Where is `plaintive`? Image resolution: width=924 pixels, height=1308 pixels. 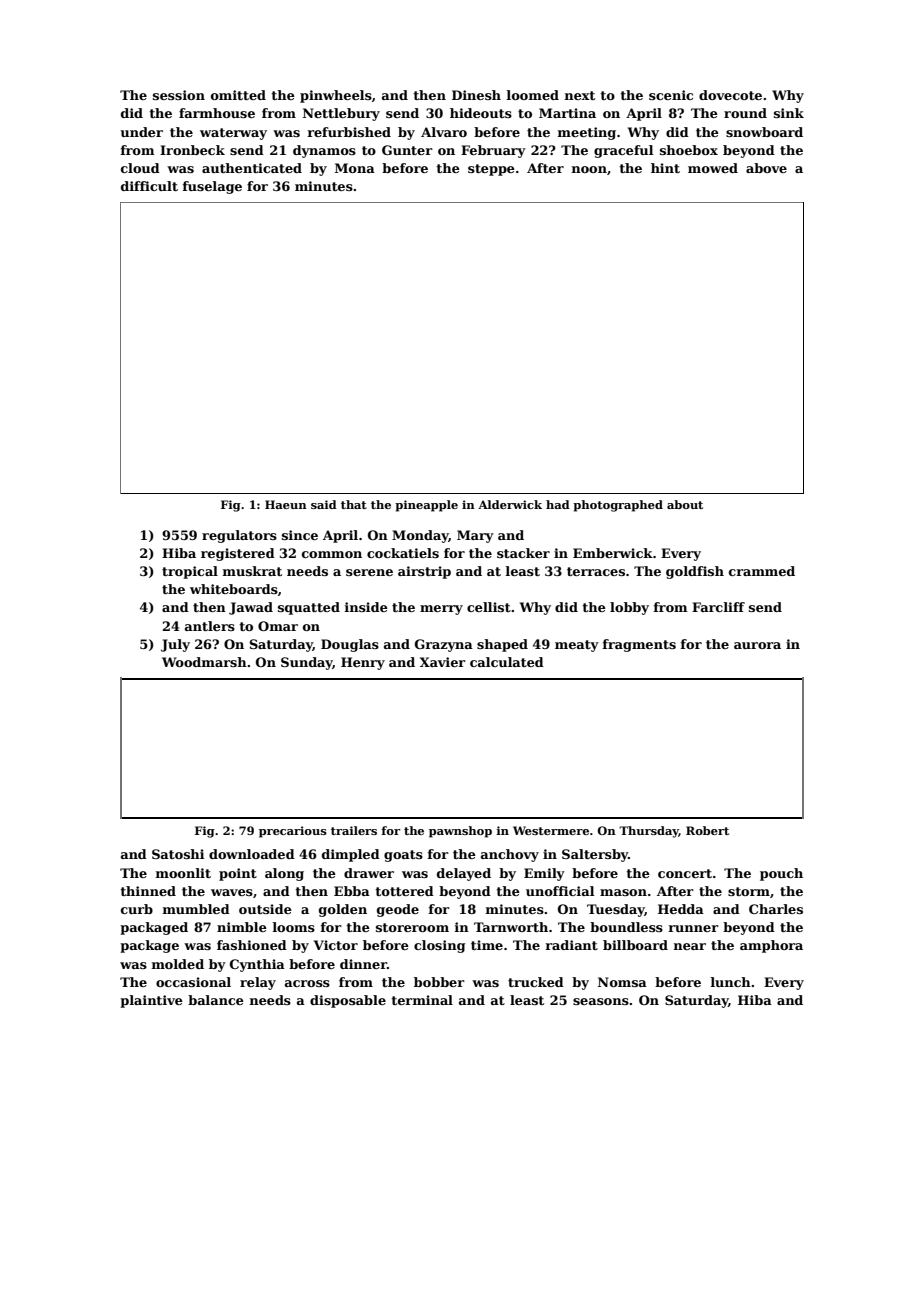 plaintive is located at coordinates (151, 1001).
